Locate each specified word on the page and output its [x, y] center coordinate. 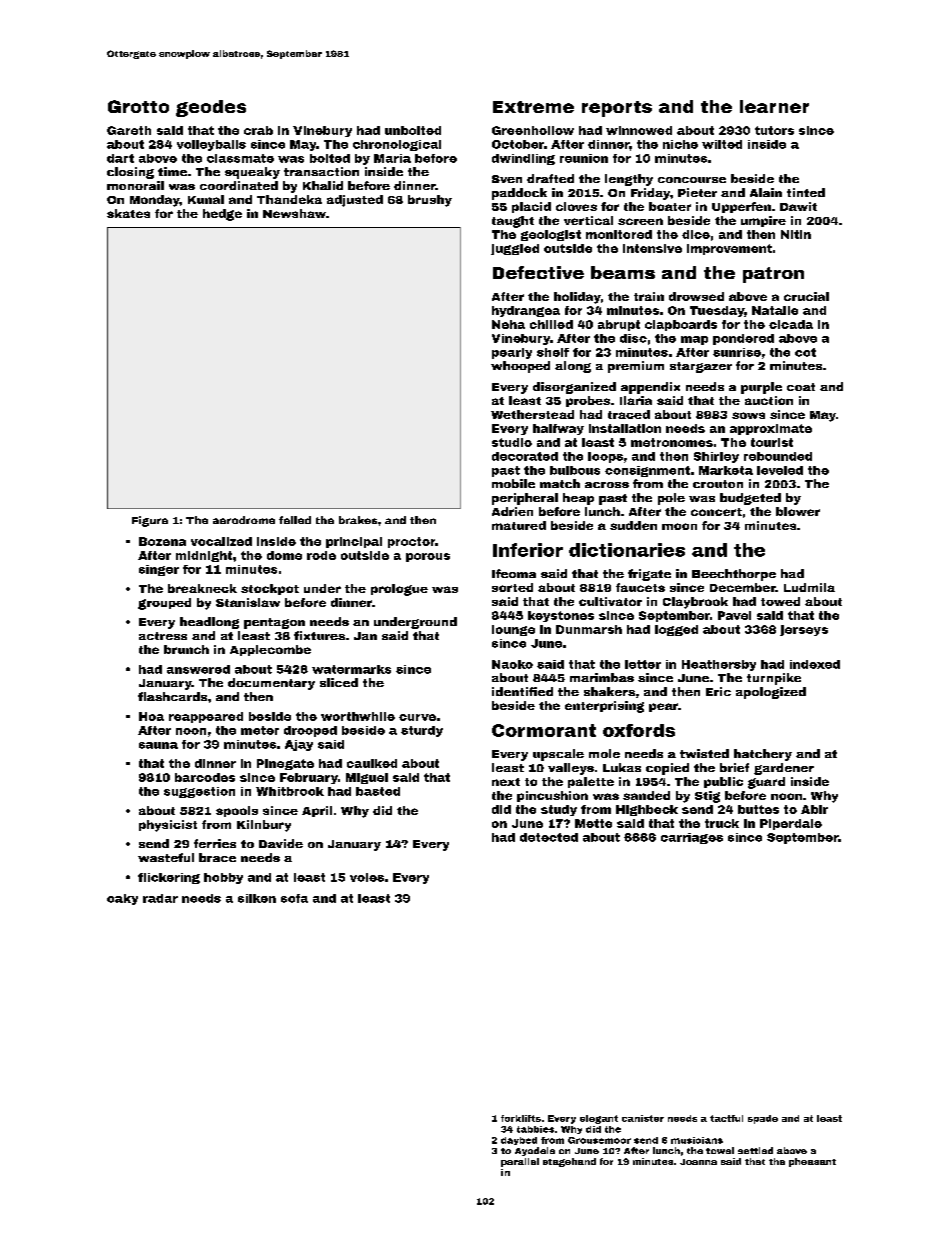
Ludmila [809, 587]
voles [367, 877]
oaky [122, 899]
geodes [211, 108]
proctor [411, 542]
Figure [150, 521]
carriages [692, 838]
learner [774, 106]
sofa [294, 898]
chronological [397, 145]
